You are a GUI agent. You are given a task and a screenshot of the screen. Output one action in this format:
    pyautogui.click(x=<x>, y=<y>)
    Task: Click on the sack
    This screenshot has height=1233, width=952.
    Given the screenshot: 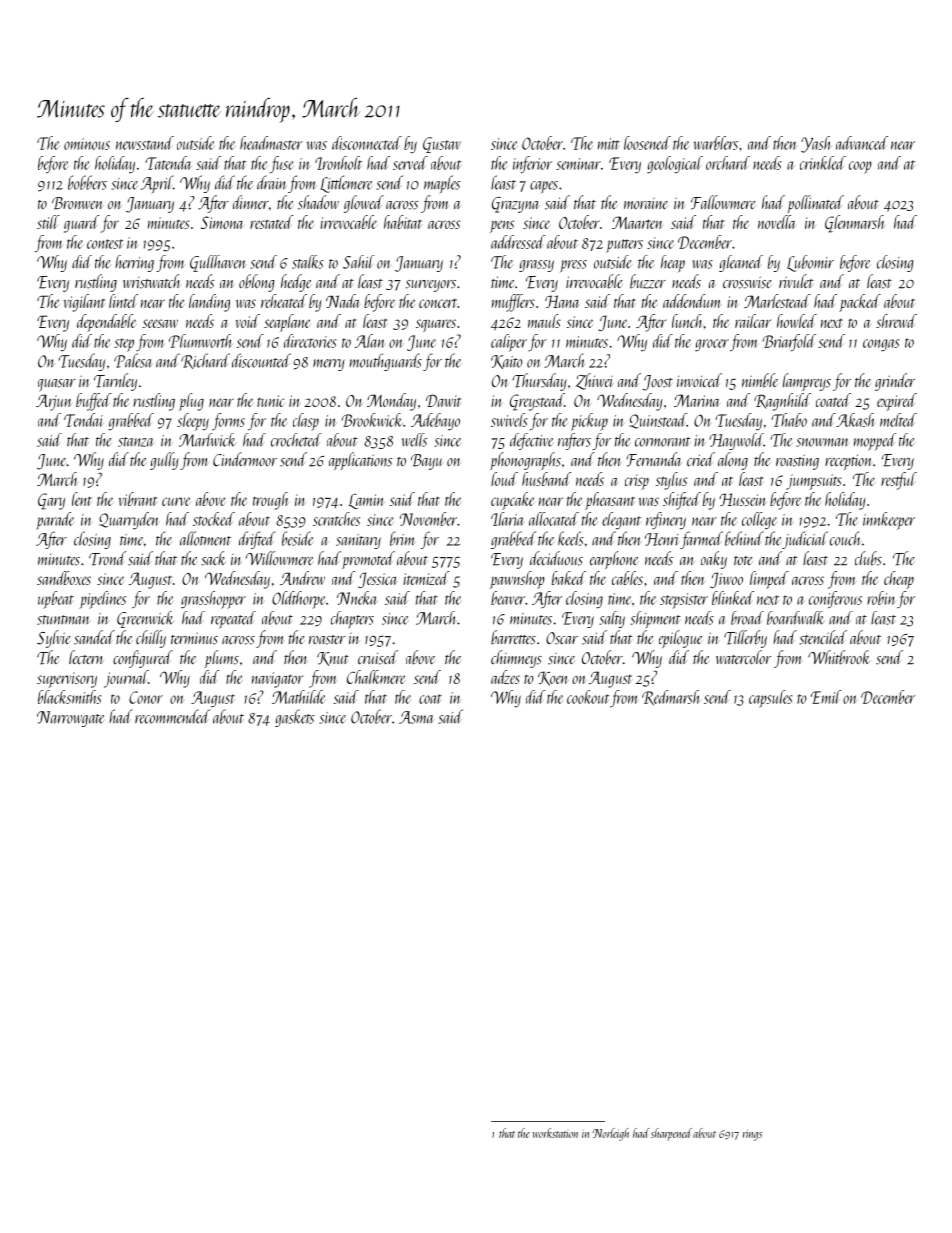 What is the action you would take?
    pyautogui.click(x=213, y=558)
